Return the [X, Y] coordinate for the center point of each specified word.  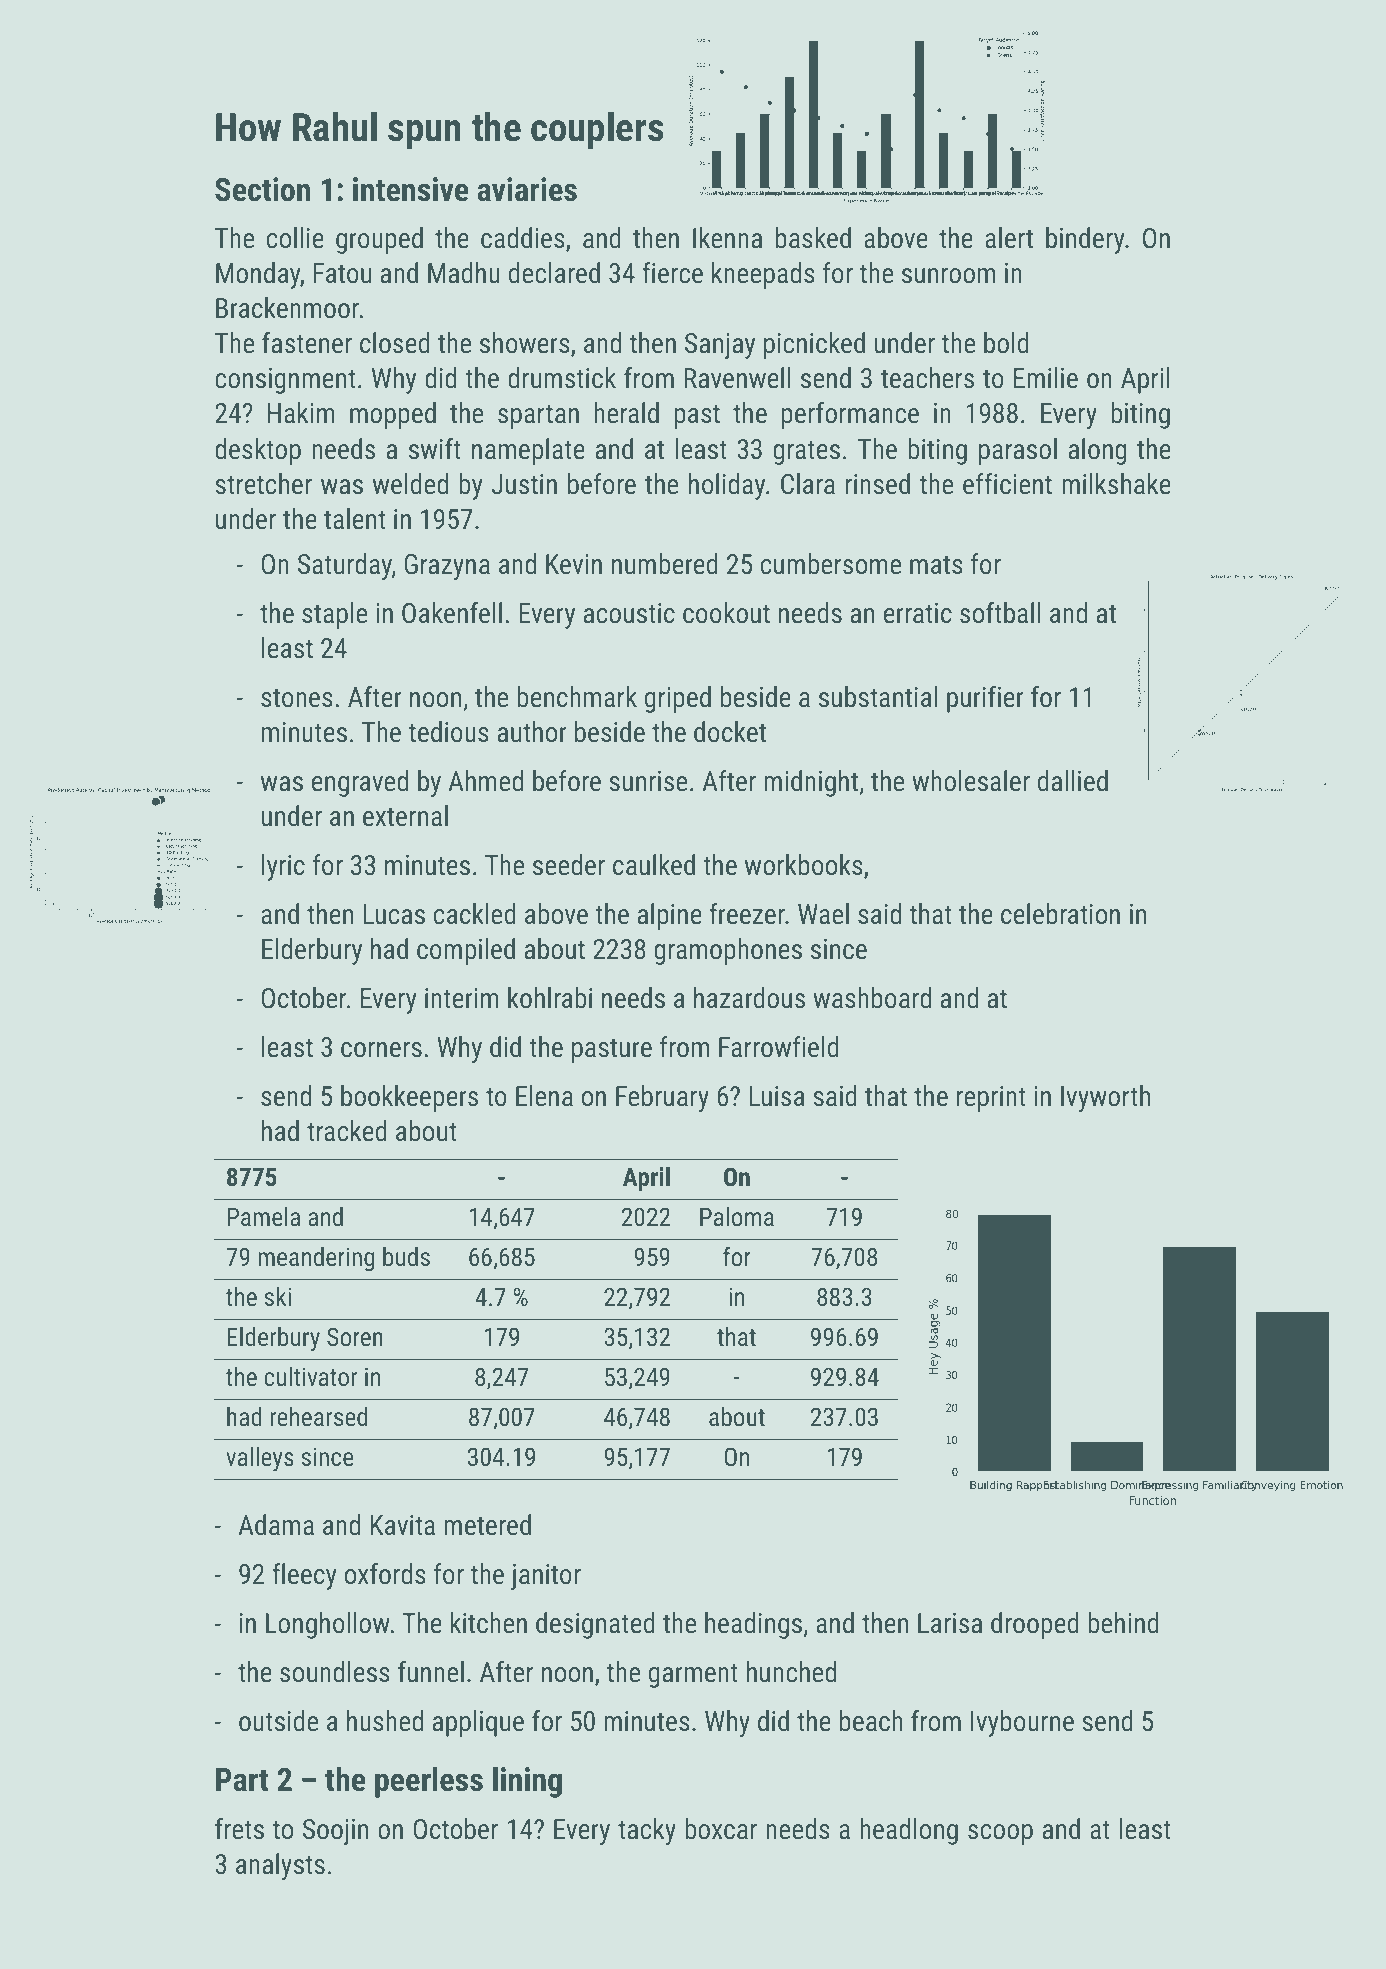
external [405, 816]
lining [527, 1782]
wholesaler [971, 781]
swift [435, 449]
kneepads [763, 275]
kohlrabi [550, 998]
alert [1009, 238]
